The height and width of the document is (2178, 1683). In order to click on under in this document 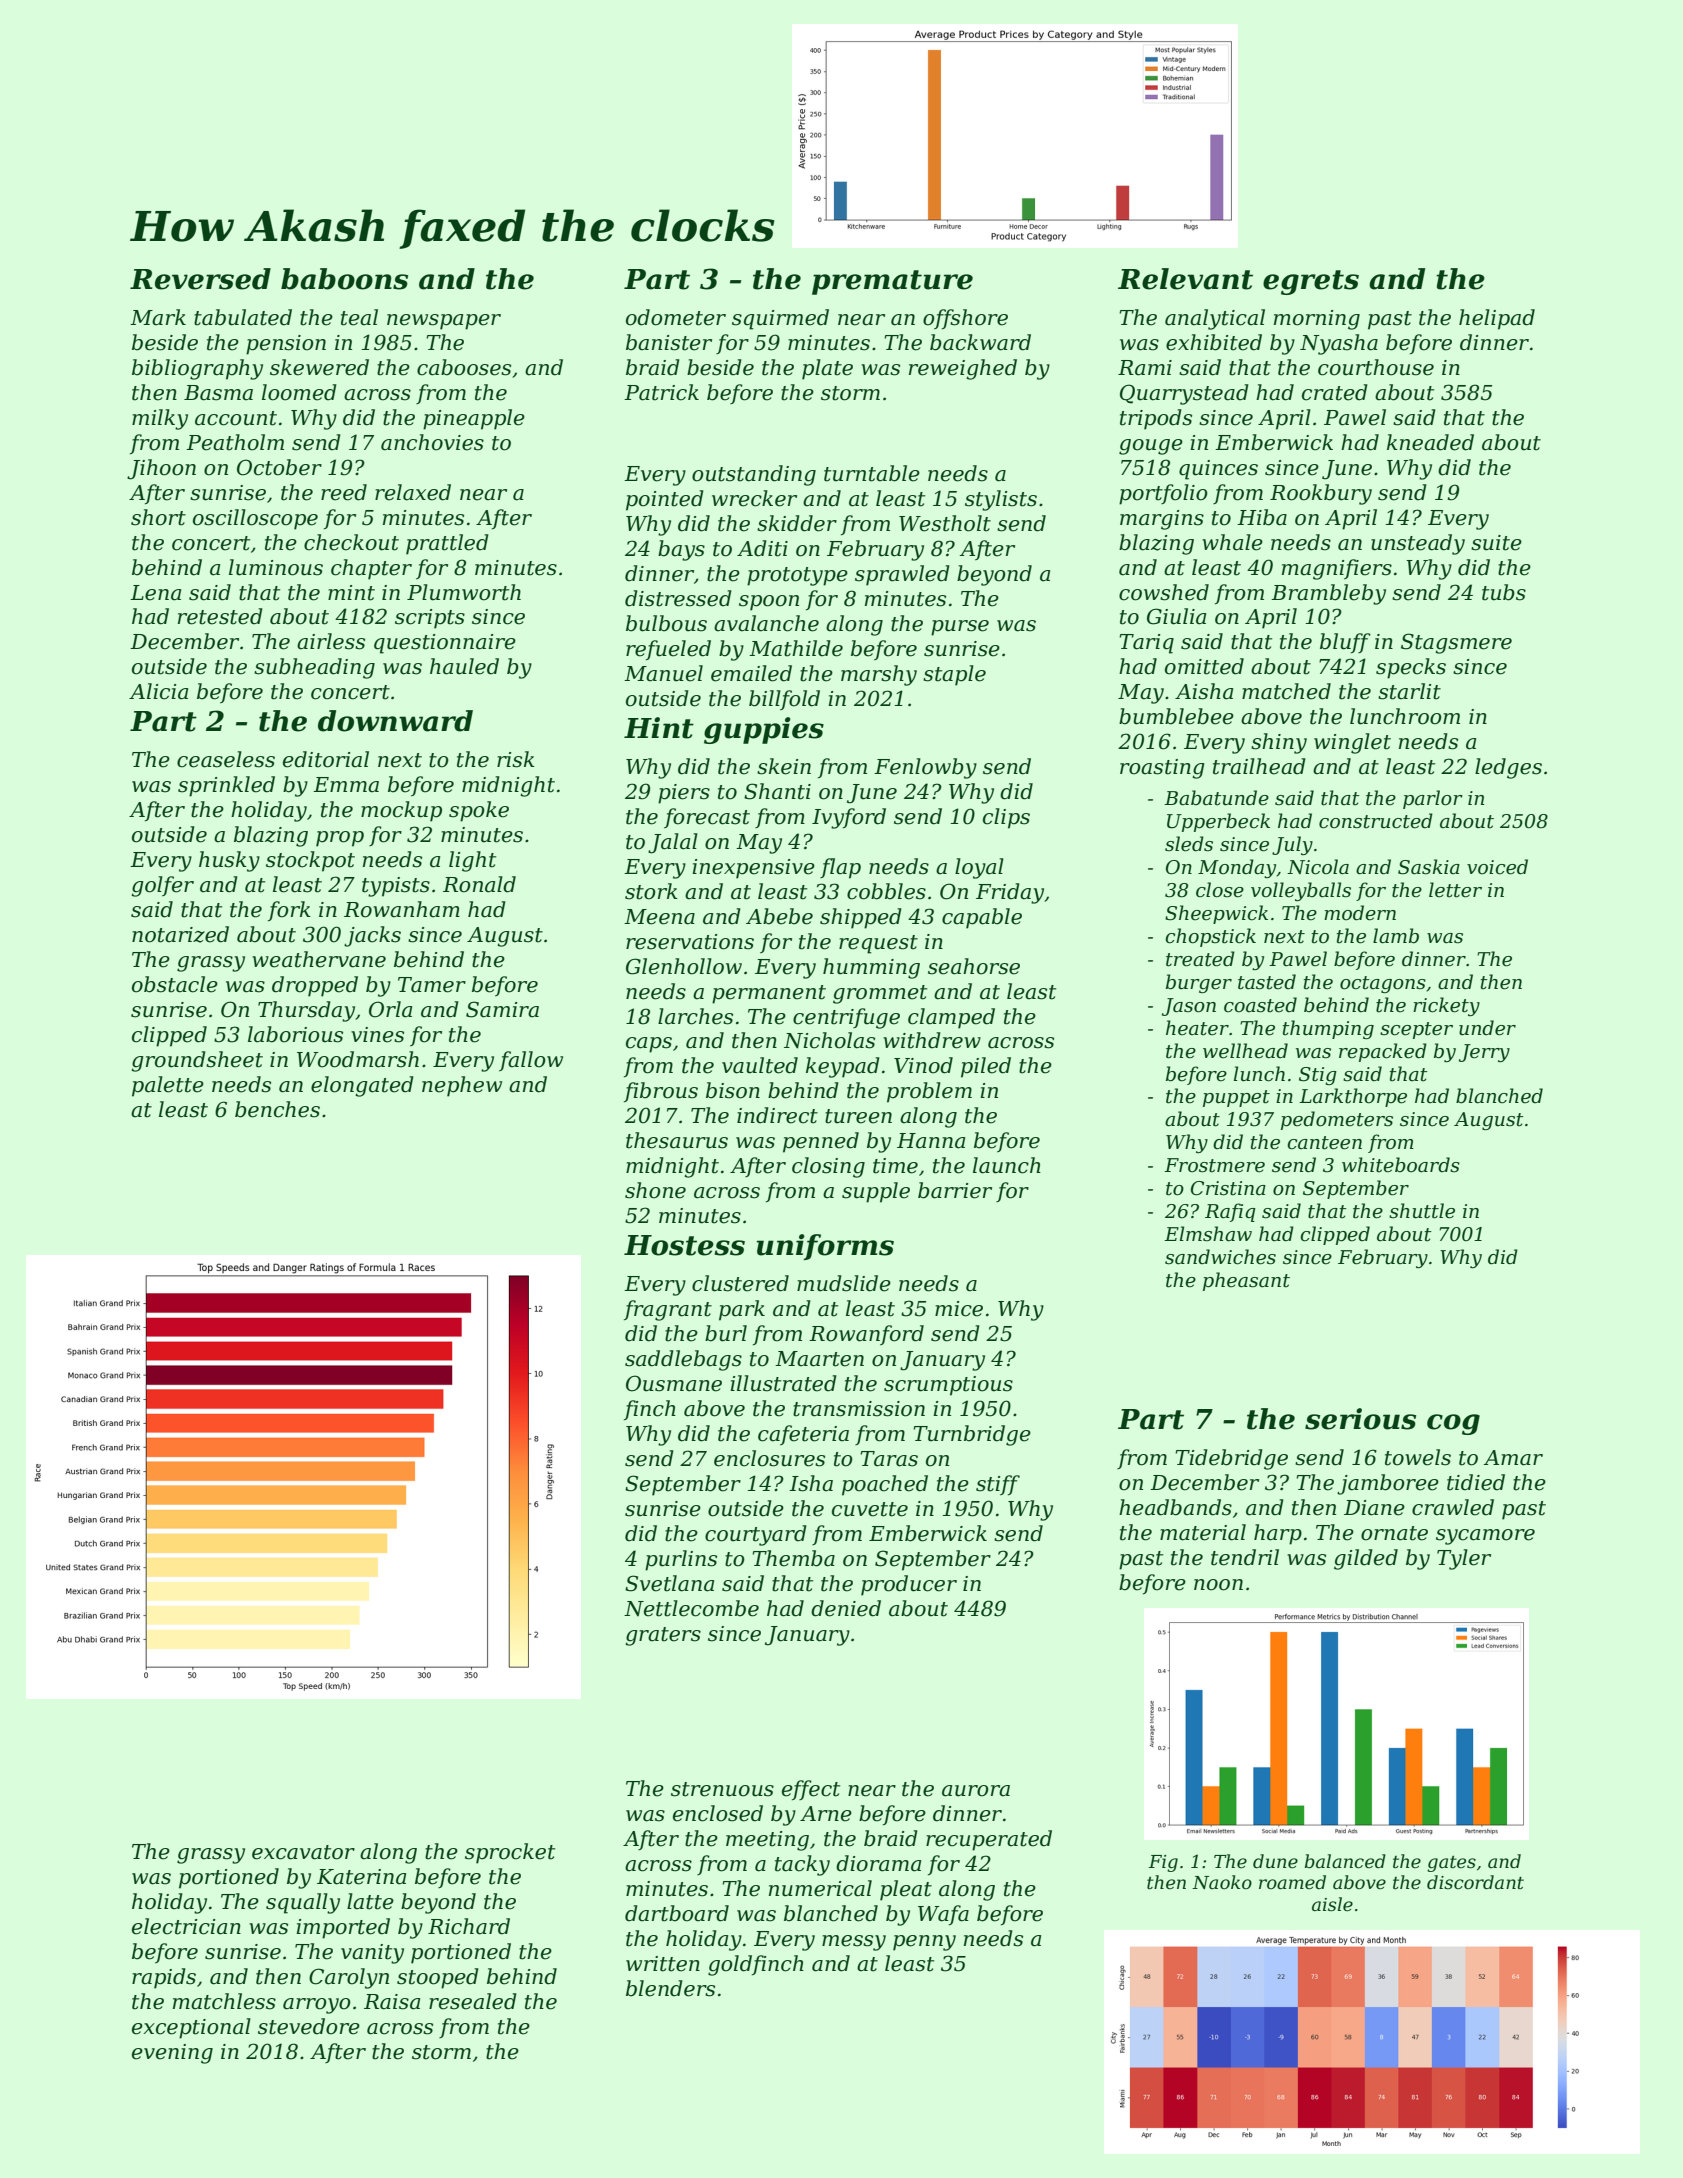, I will do `click(1487, 1028)`.
